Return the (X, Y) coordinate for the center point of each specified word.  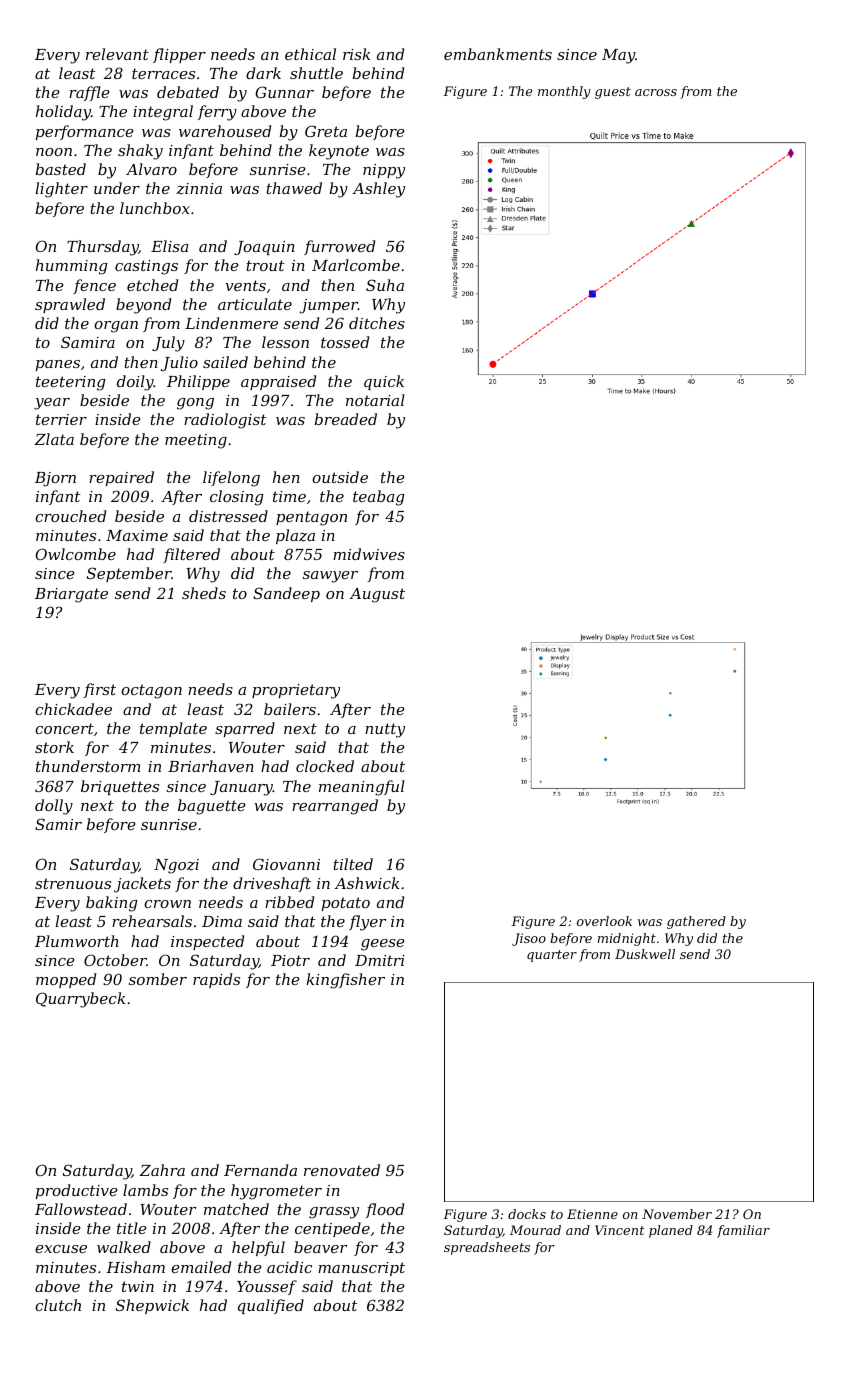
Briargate (71, 595)
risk (356, 54)
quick (384, 382)
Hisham (135, 1267)
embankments (498, 54)
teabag (379, 498)
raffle (89, 93)
